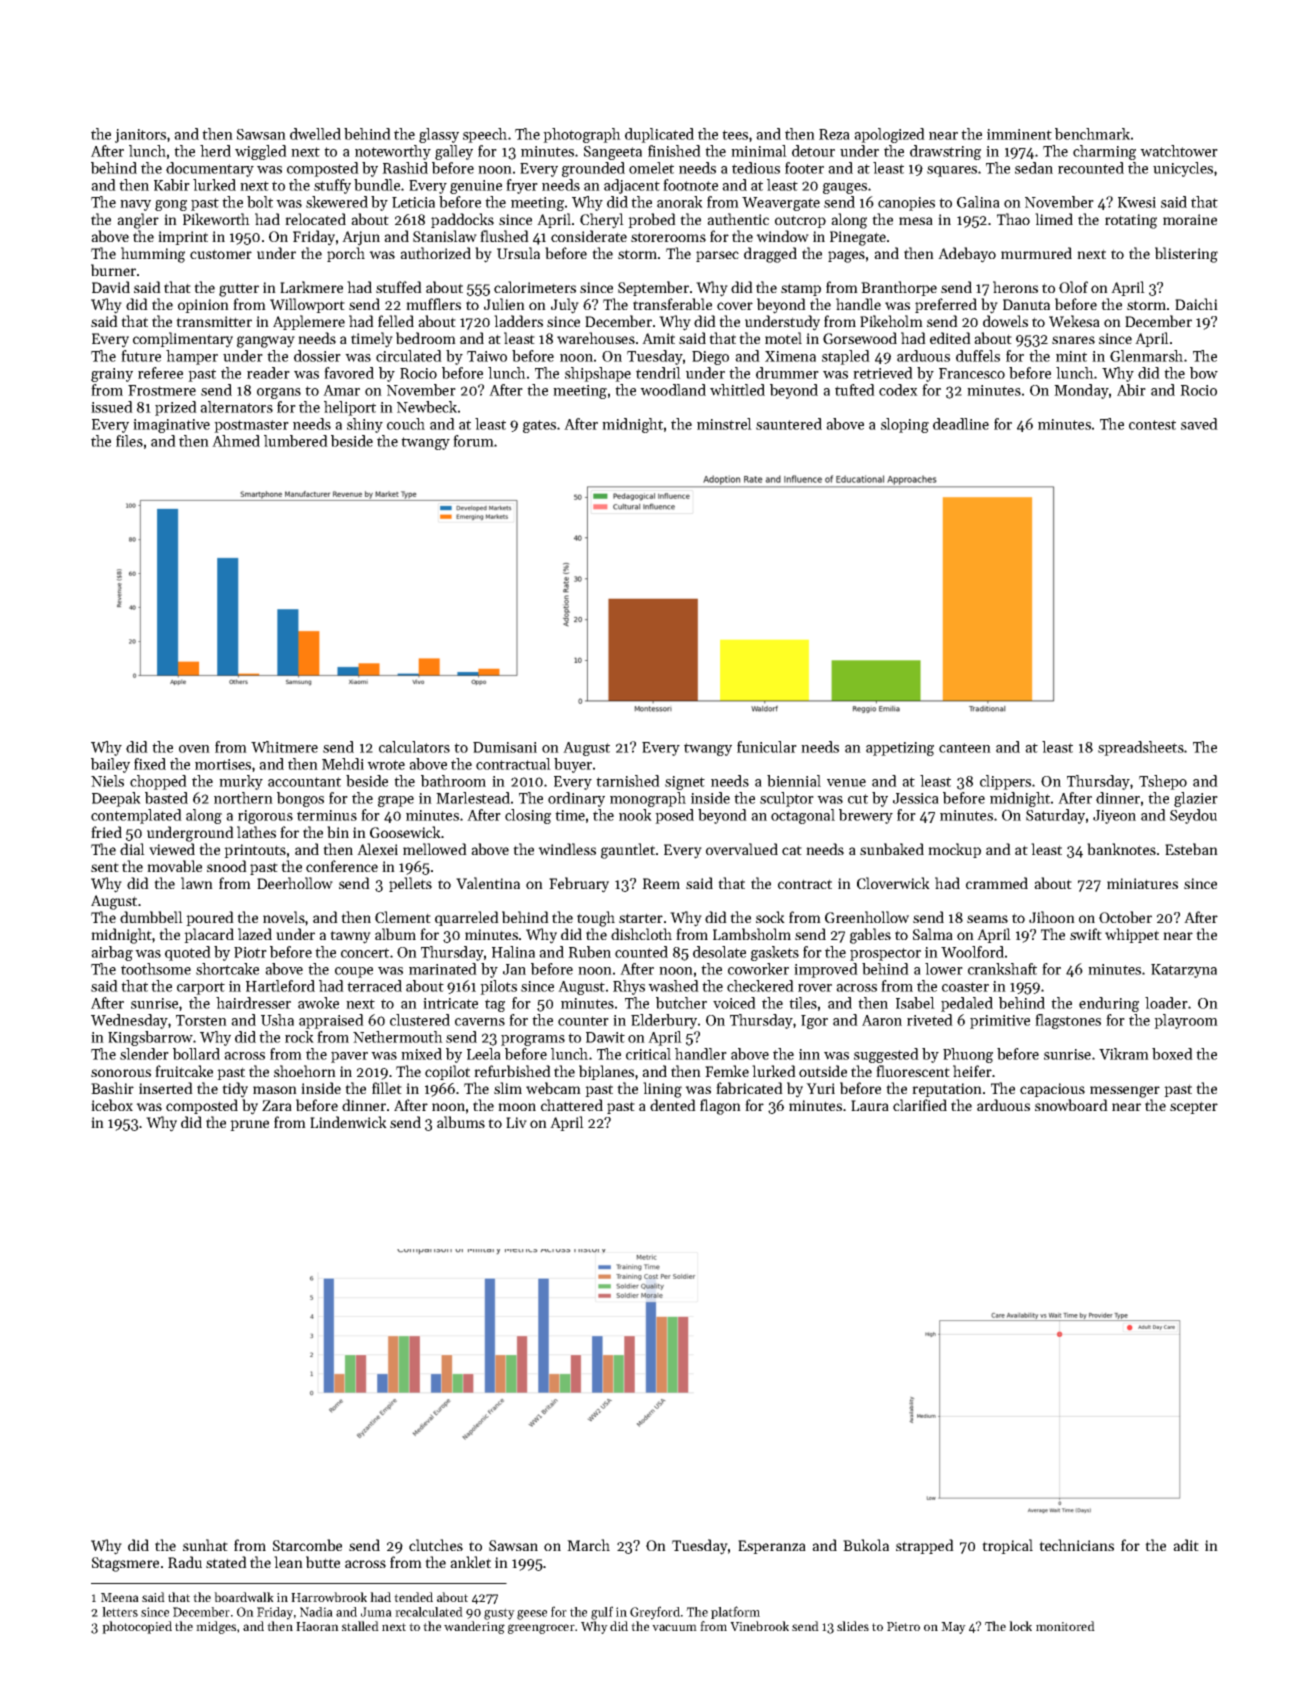 This page has height=1694, width=1309. I want to click on speech, so click(485, 135).
